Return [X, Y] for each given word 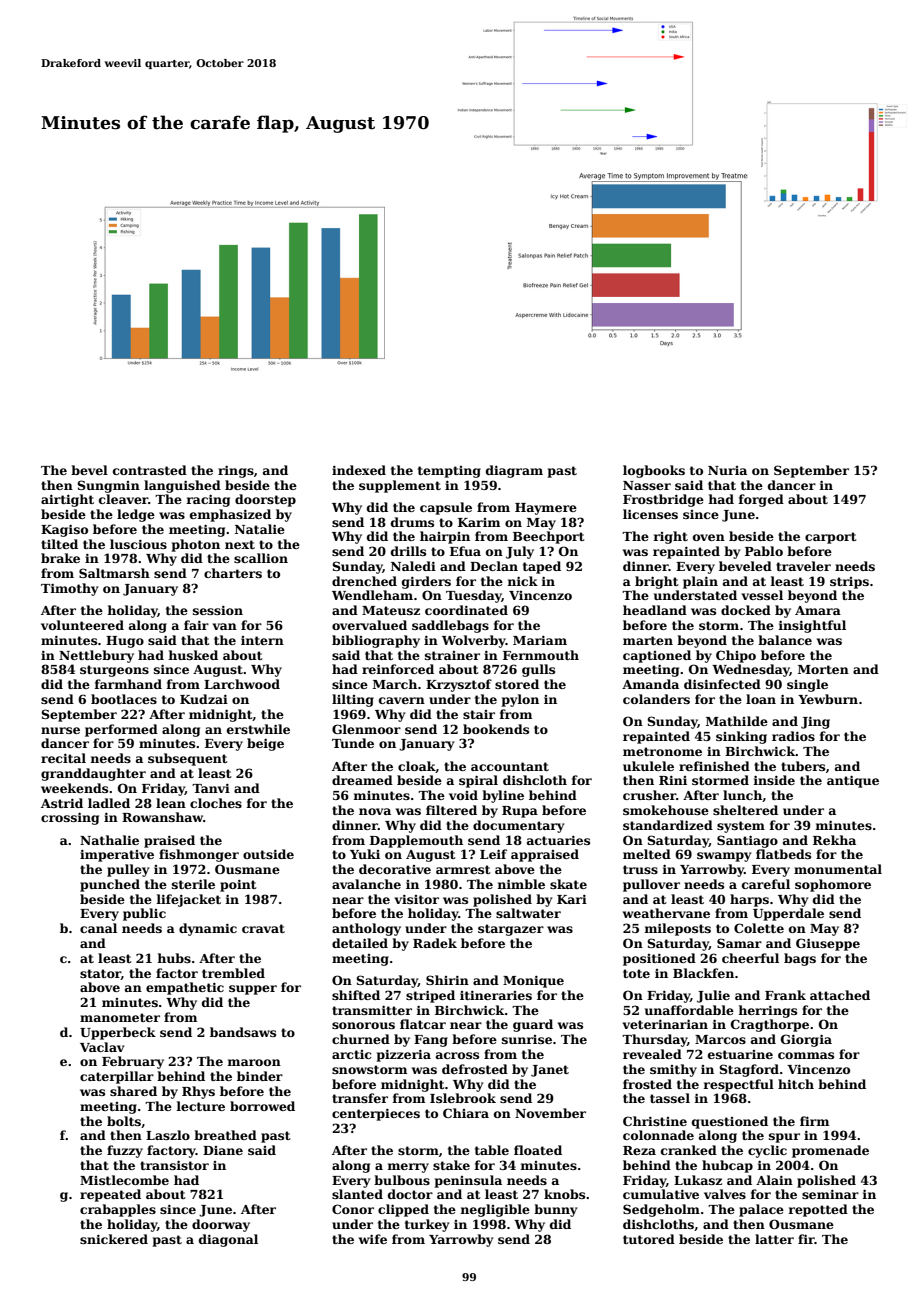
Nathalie [109, 840]
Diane [223, 1150]
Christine [655, 1121]
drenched [364, 581]
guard [533, 1025]
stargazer [511, 930]
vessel [762, 595]
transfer [360, 1098]
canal [98, 928]
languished [182, 486]
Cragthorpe [770, 1025]
